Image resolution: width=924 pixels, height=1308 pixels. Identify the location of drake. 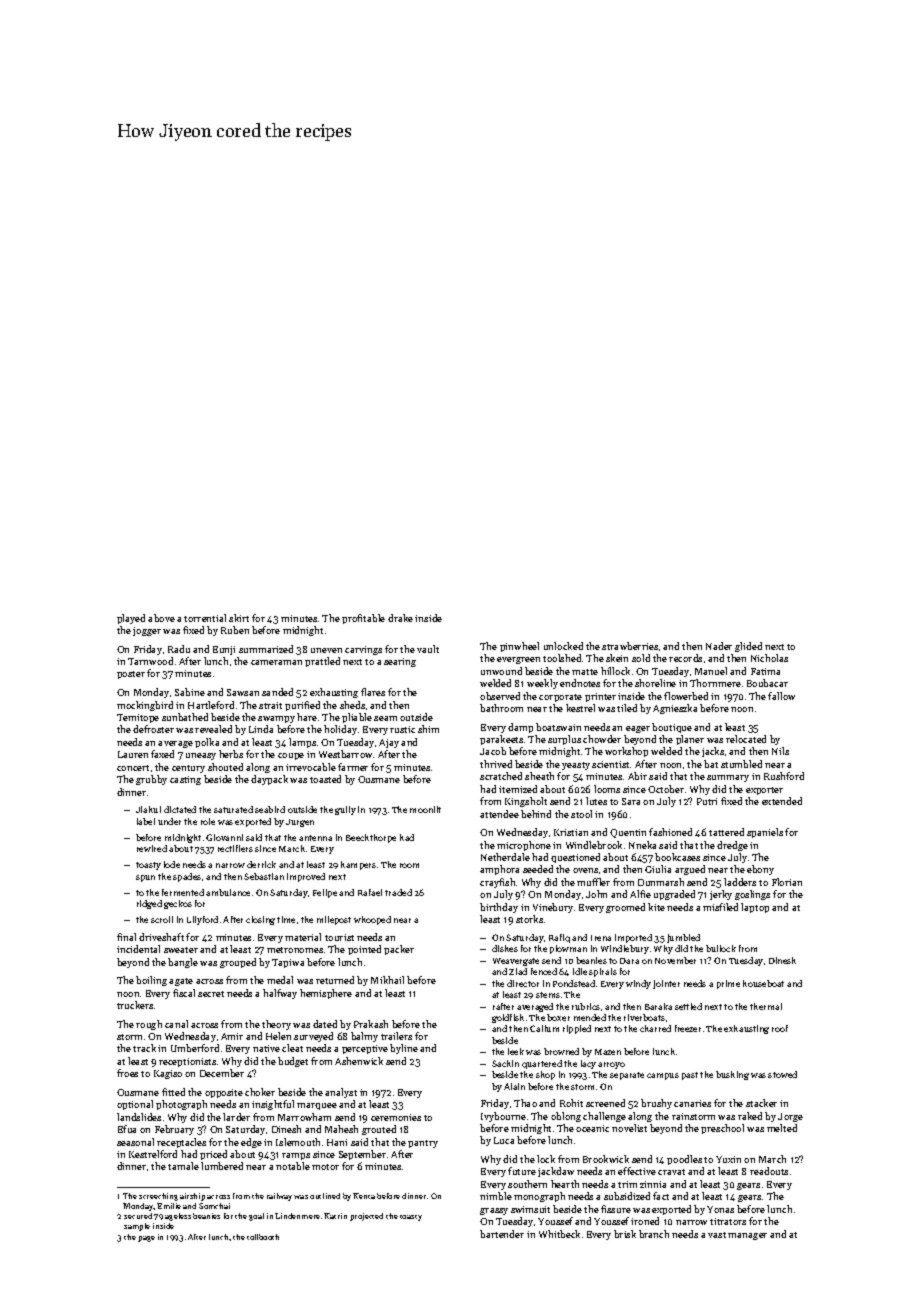
(400, 618).
